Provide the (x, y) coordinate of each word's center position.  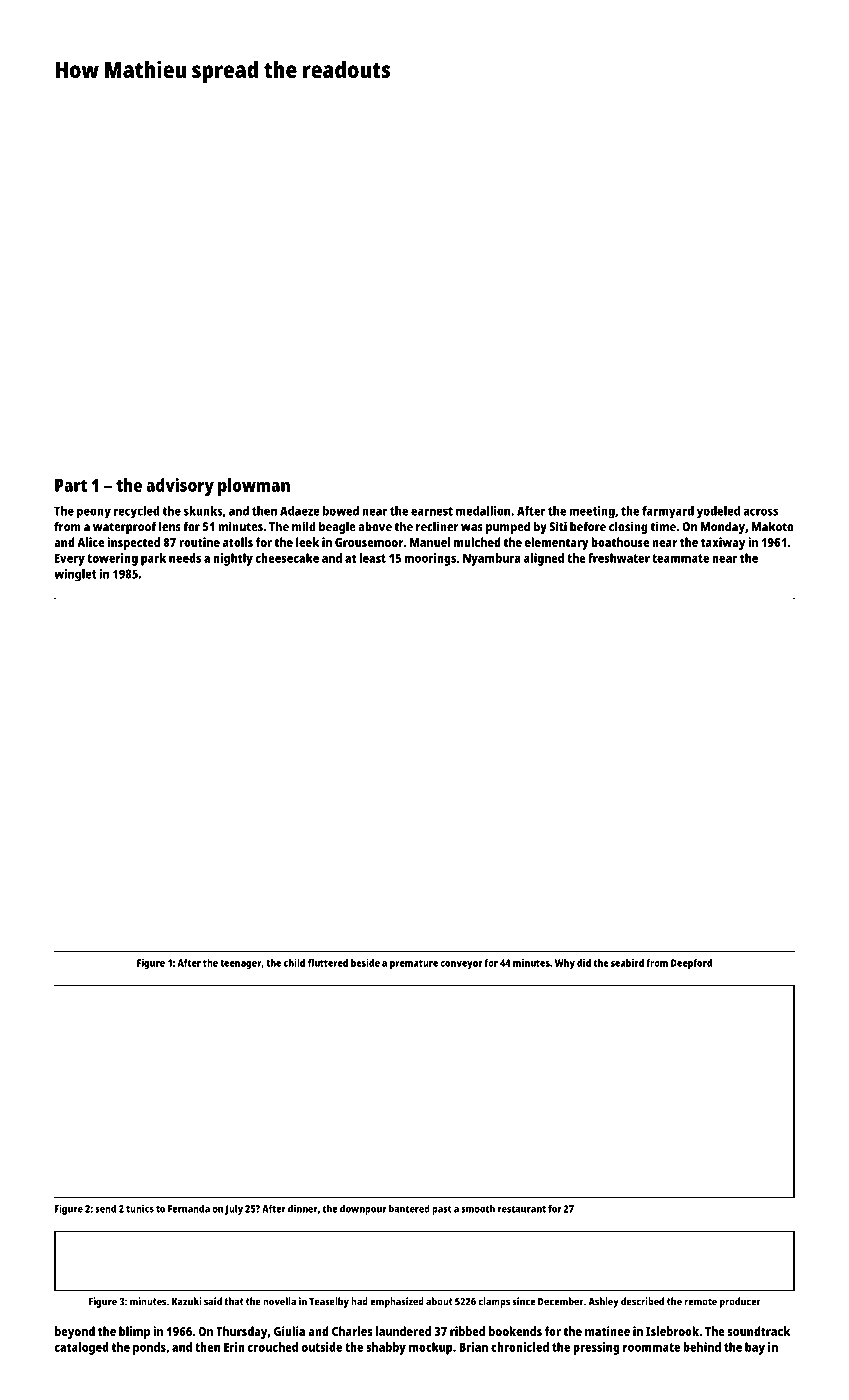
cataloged (81, 1348)
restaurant (522, 1209)
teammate (680, 558)
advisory (180, 487)
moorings (430, 559)
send (105, 1208)
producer (740, 1302)
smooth (478, 1208)
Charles (352, 1331)
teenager (240, 964)
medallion (483, 511)
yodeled (718, 512)
